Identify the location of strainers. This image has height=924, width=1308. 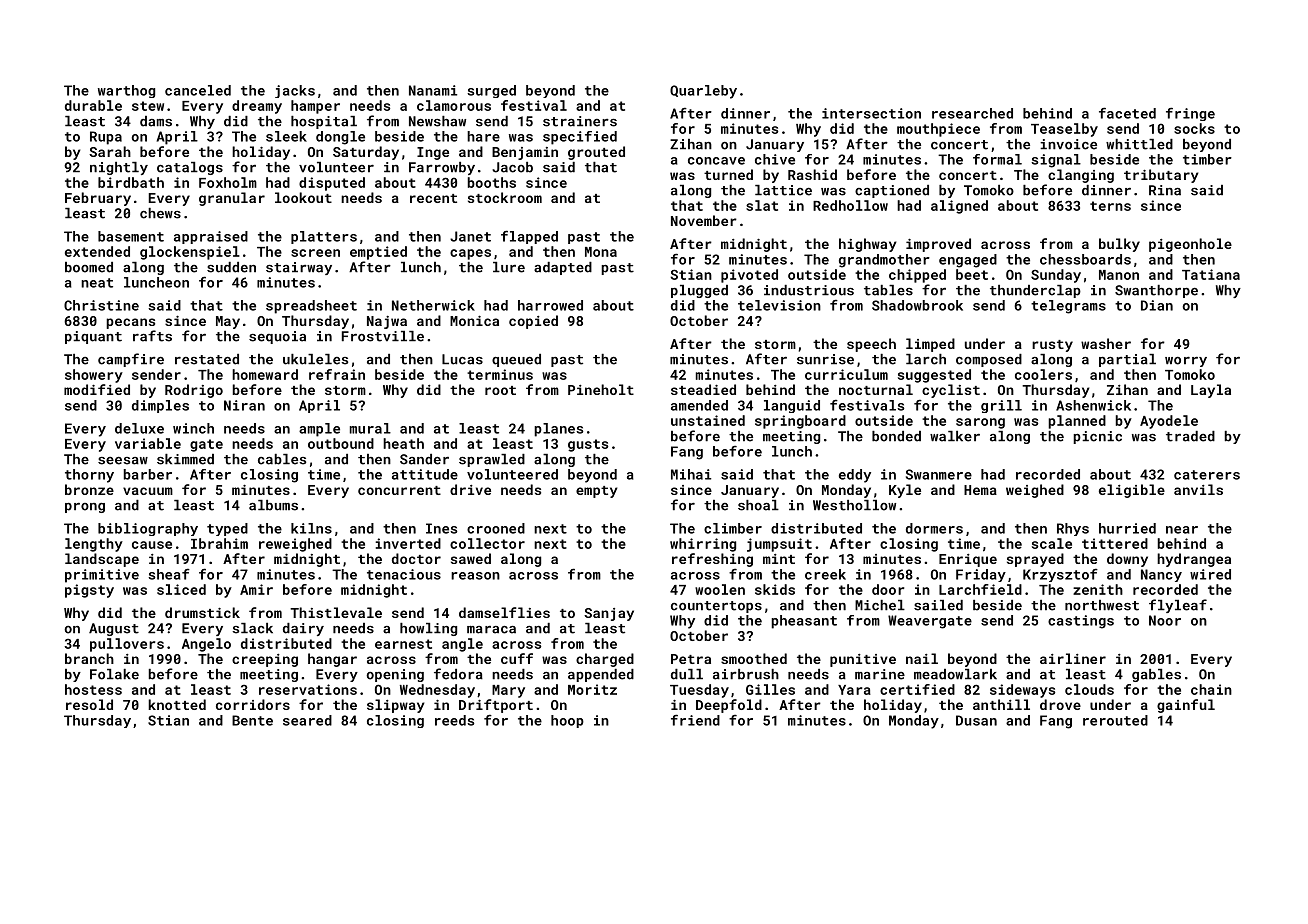
(580, 121).
